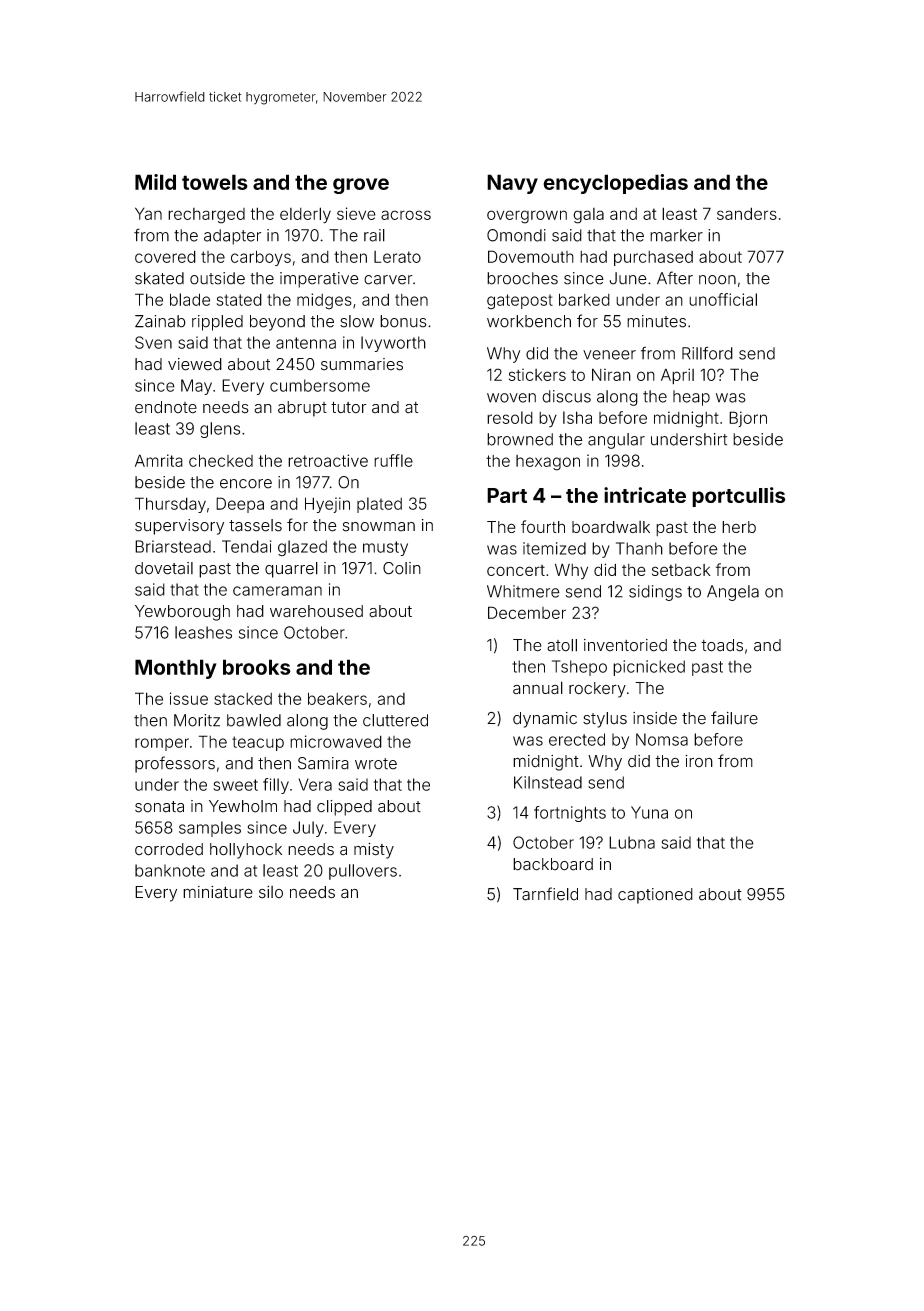 The height and width of the image is (1311, 924). I want to click on encyclopedias, so click(615, 184).
